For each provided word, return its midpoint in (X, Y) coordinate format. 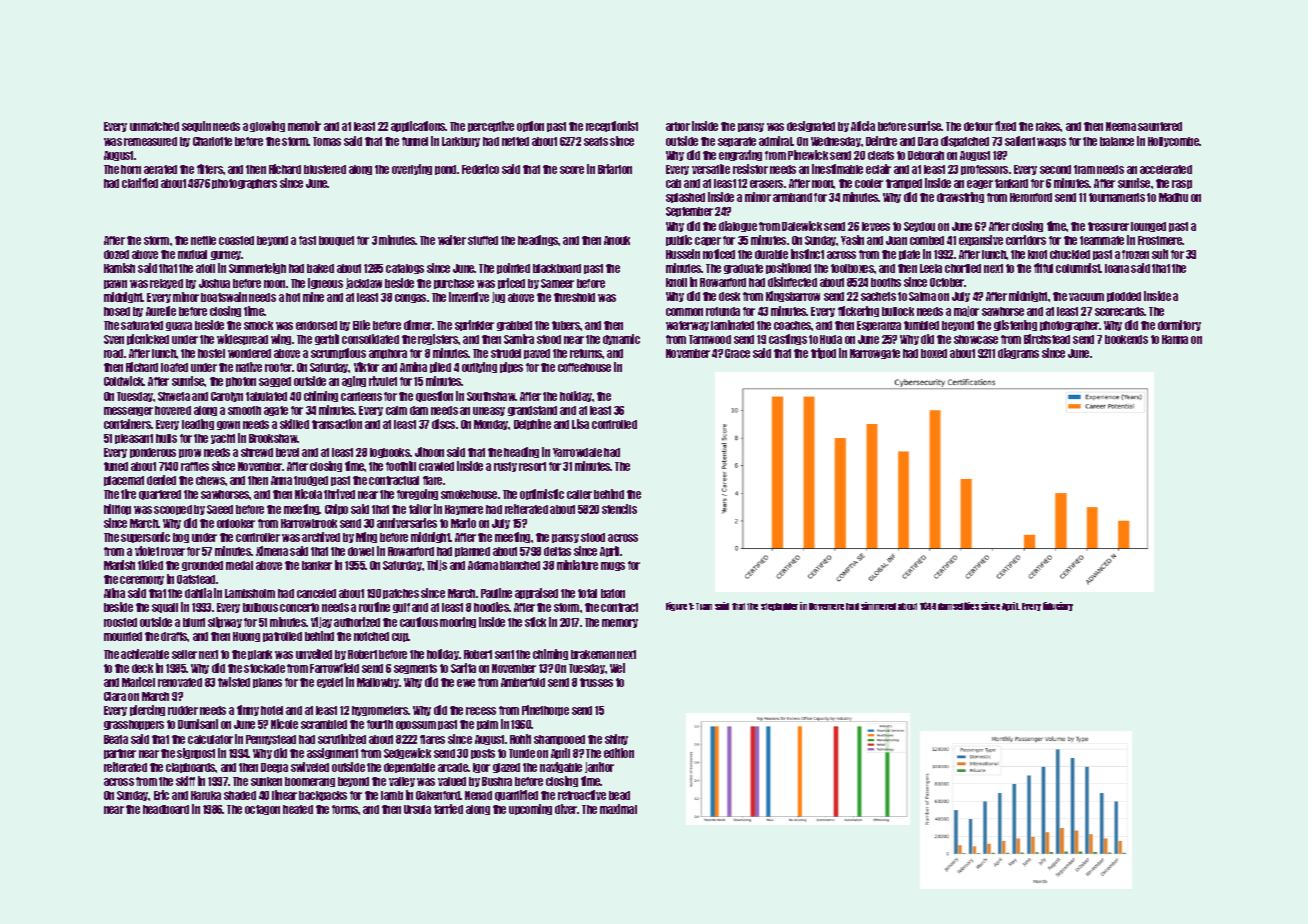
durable (771, 254)
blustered (325, 169)
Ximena (272, 551)
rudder (183, 710)
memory (620, 623)
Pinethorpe (545, 710)
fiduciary (1058, 606)
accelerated (1166, 169)
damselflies (958, 606)
